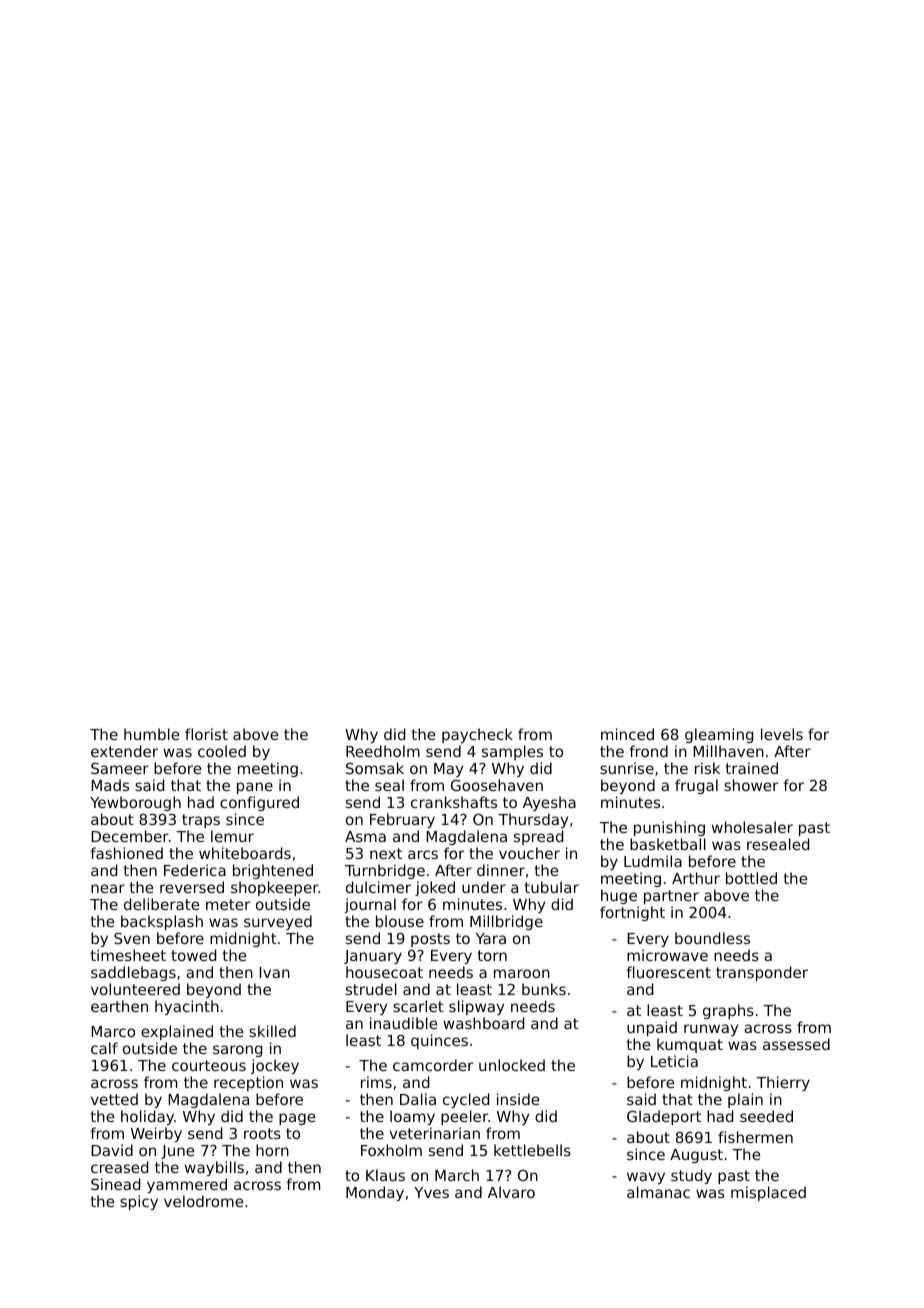 The width and height of the screenshot is (924, 1308). I want to click on humble, so click(151, 734).
